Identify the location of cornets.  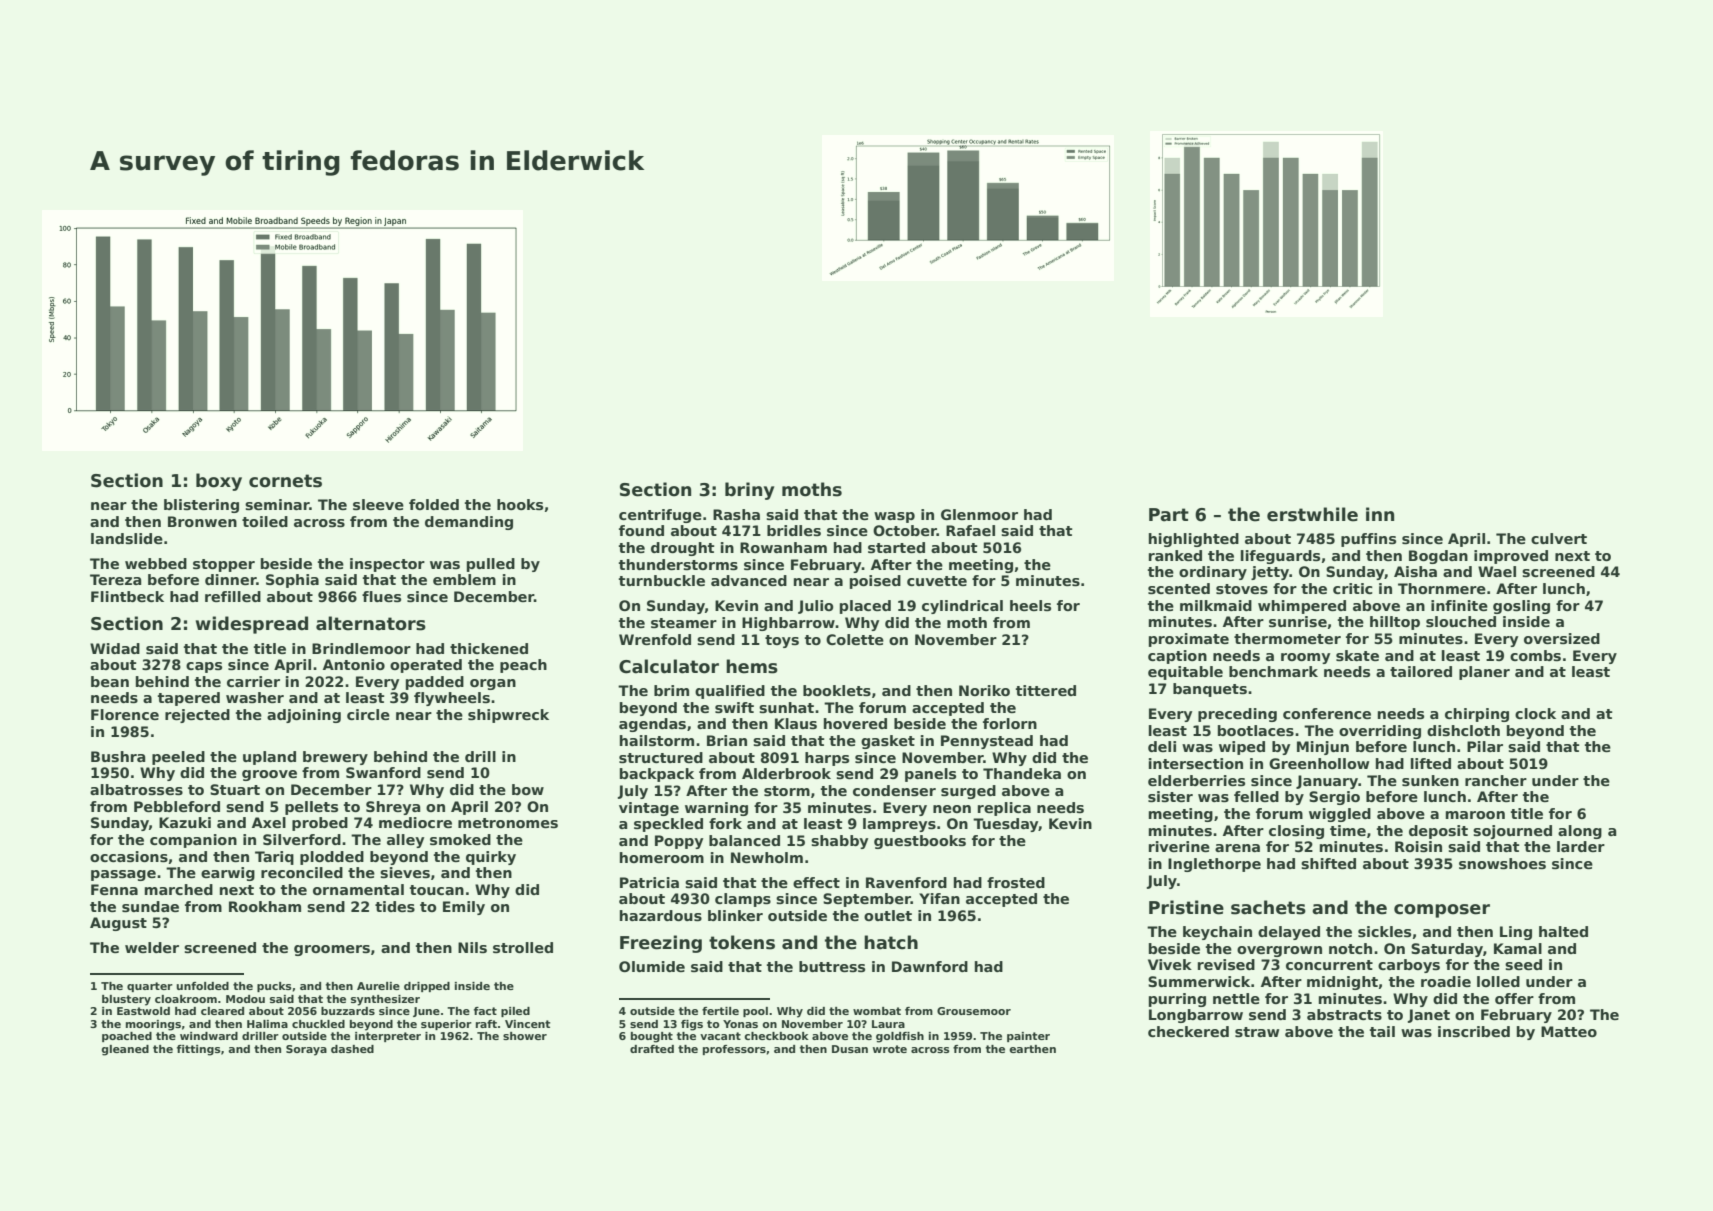
(285, 481).
